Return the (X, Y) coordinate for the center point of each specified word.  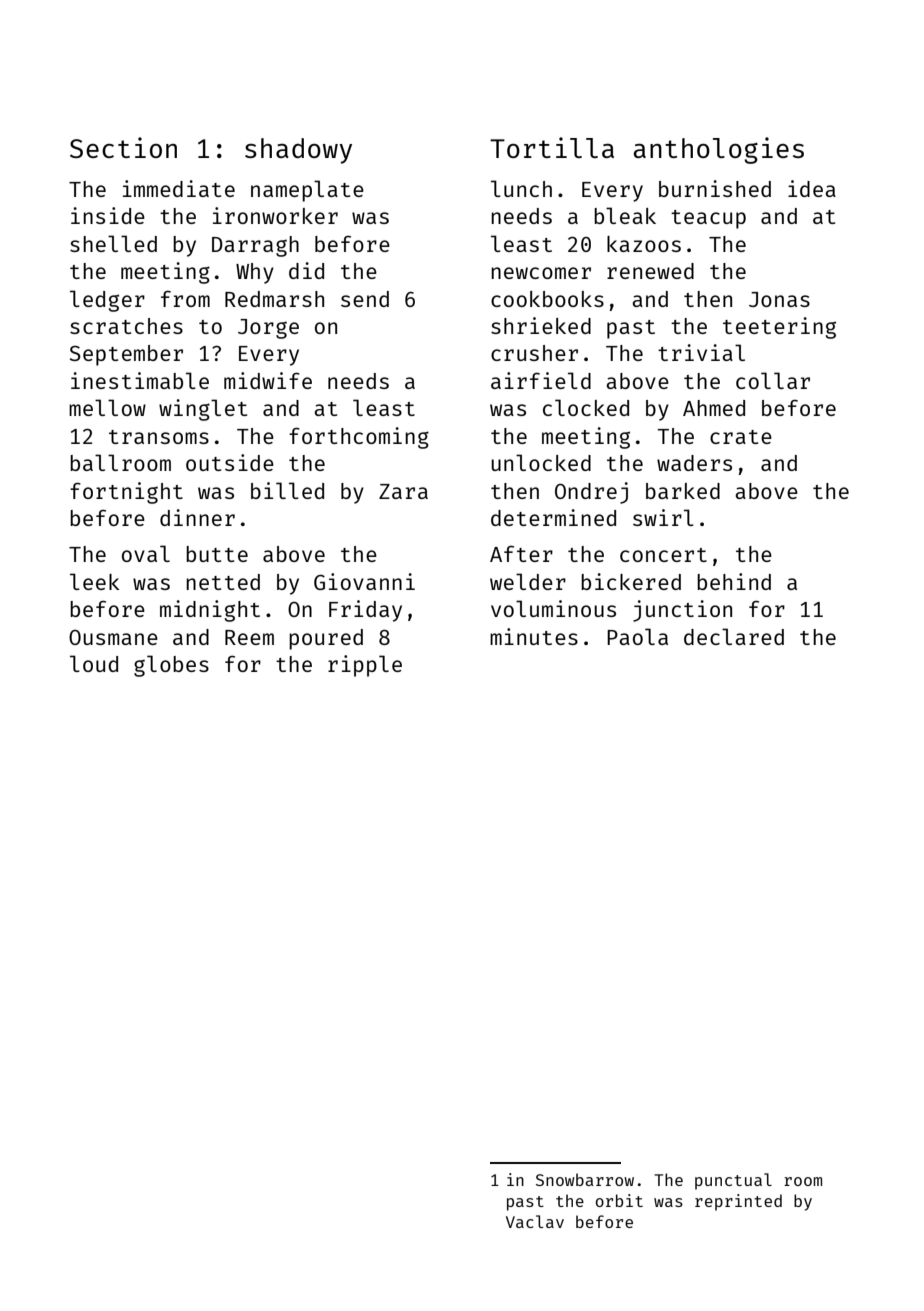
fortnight (126, 493)
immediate (179, 188)
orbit (619, 1200)
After (521, 553)
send (365, 299)
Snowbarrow (585, 1179)
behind (734, 581)
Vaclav (535, 1221)
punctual (733, 1181)
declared (734, 636)
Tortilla (552, 147)
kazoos (644, 244)
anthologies (719, 150)
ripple (365, 666)
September (126, 355)
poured (326, 639)
